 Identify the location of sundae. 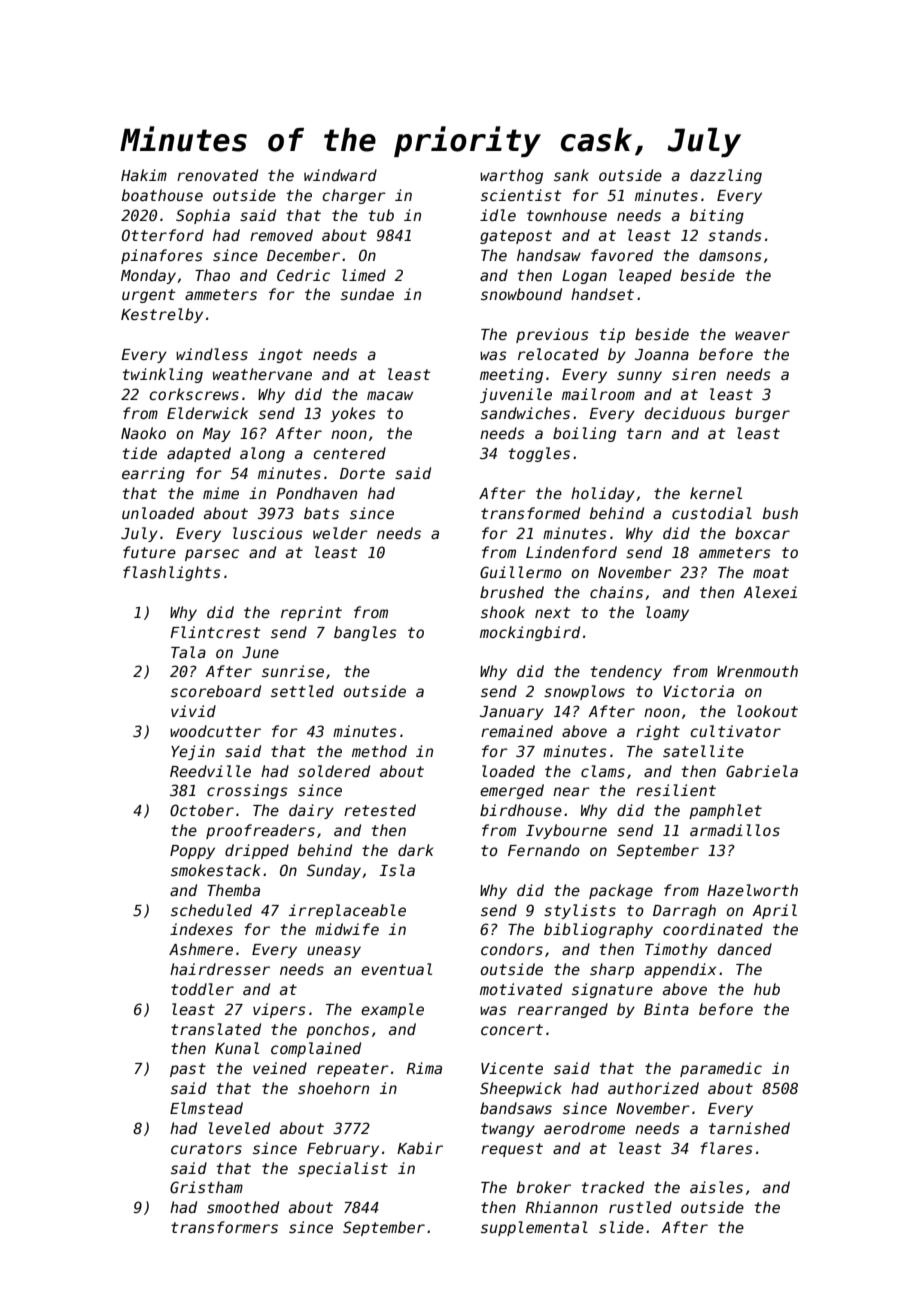
(367, 294).
